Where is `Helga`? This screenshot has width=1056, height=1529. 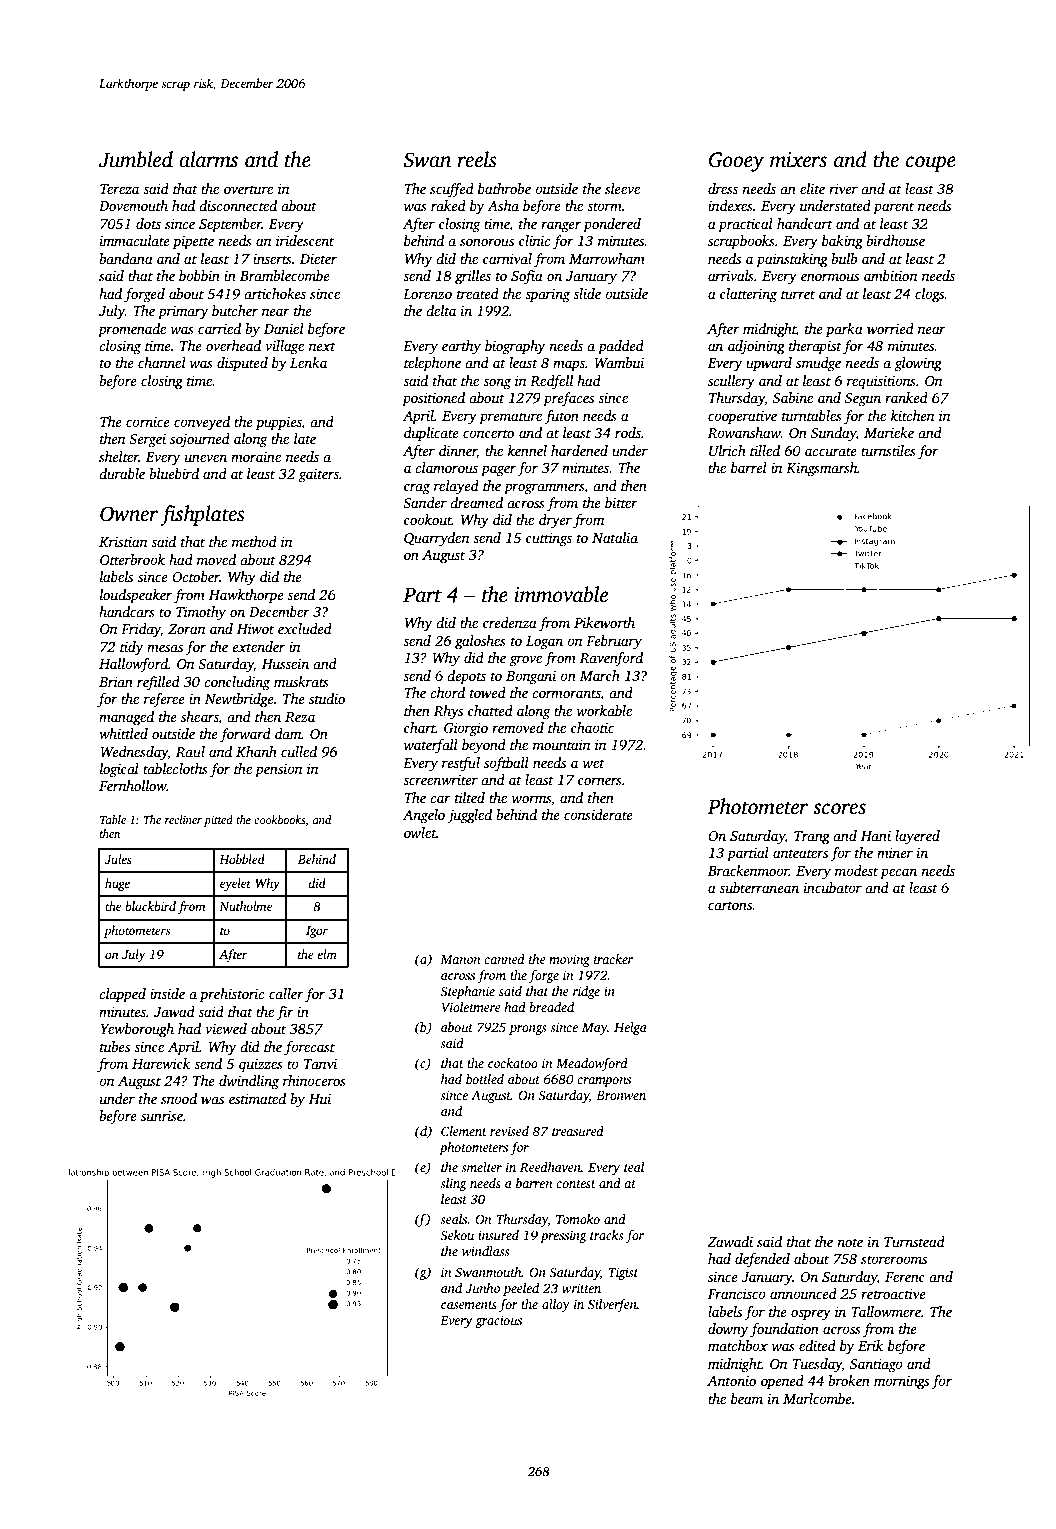 Helga is located at coordinates (630, 1028).
